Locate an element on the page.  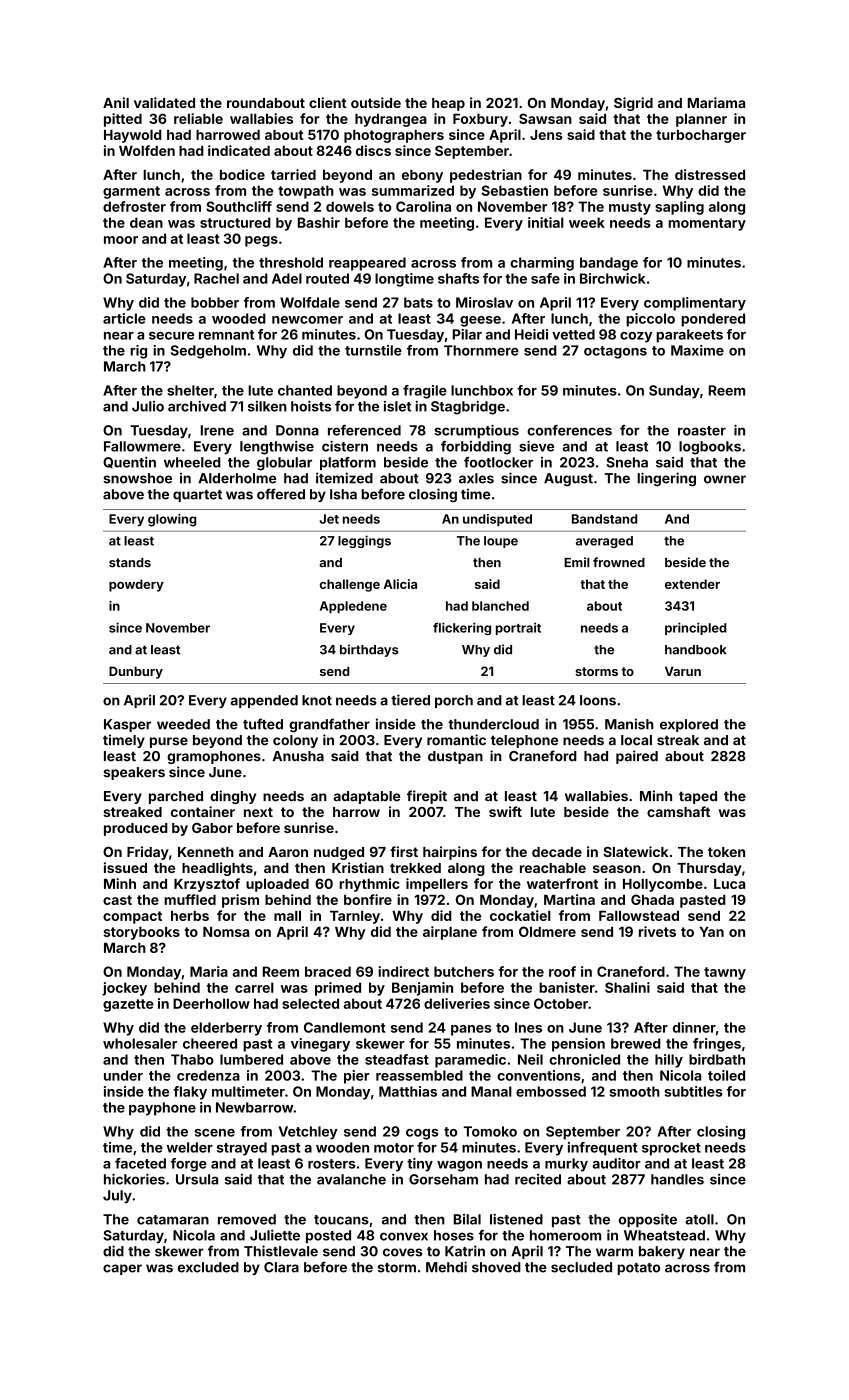
validated is located at coordinates (164, 102).
